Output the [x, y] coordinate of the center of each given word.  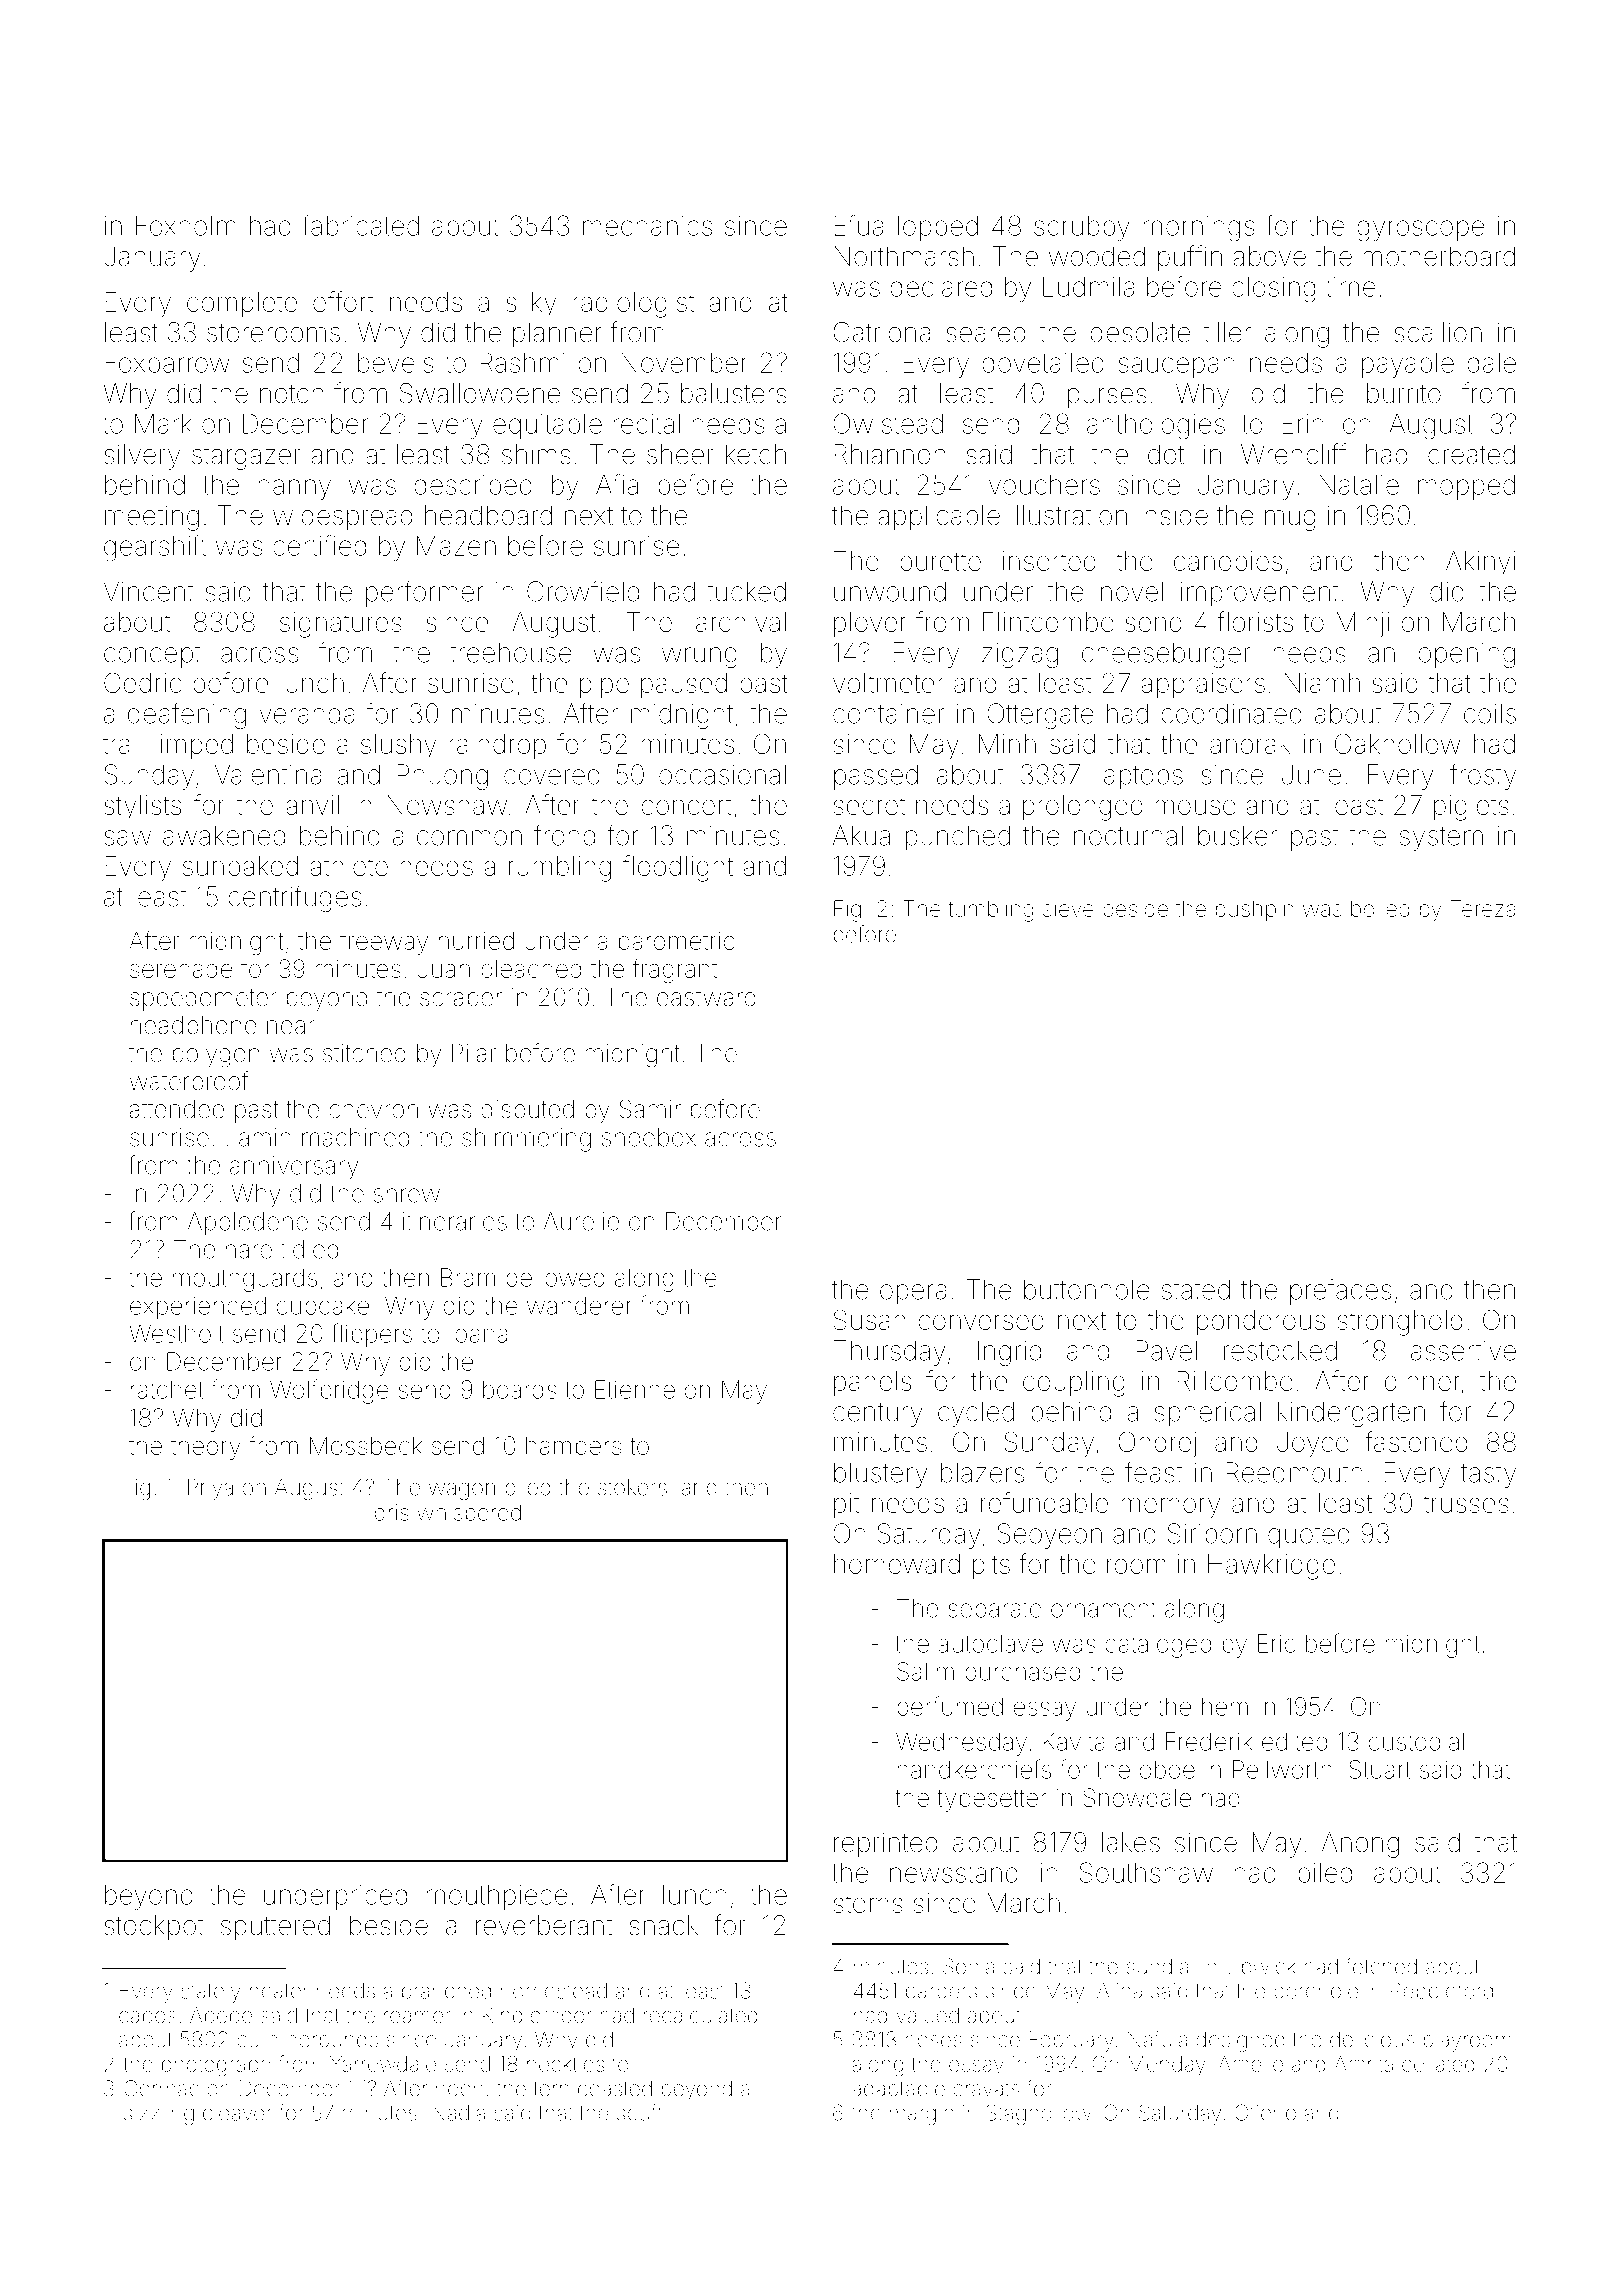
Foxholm [186, 225]
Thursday [889, 1353]
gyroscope [1420, 231]
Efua [859, 225]
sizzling [159, 2115]
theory [206, 1448]
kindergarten [1351, 1414]
